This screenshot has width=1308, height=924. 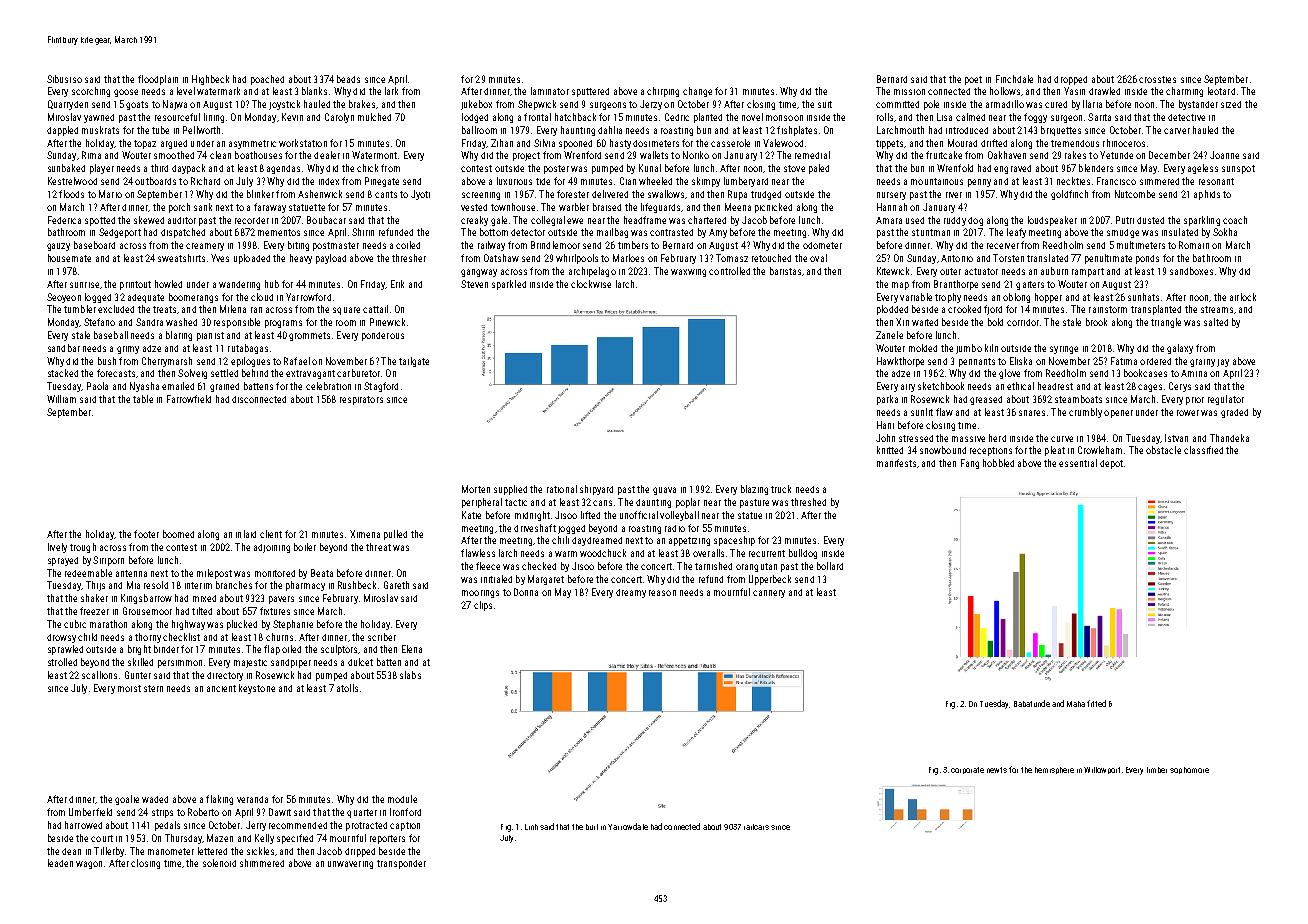 I want to click on plodded, so click(x=892, y=310).
